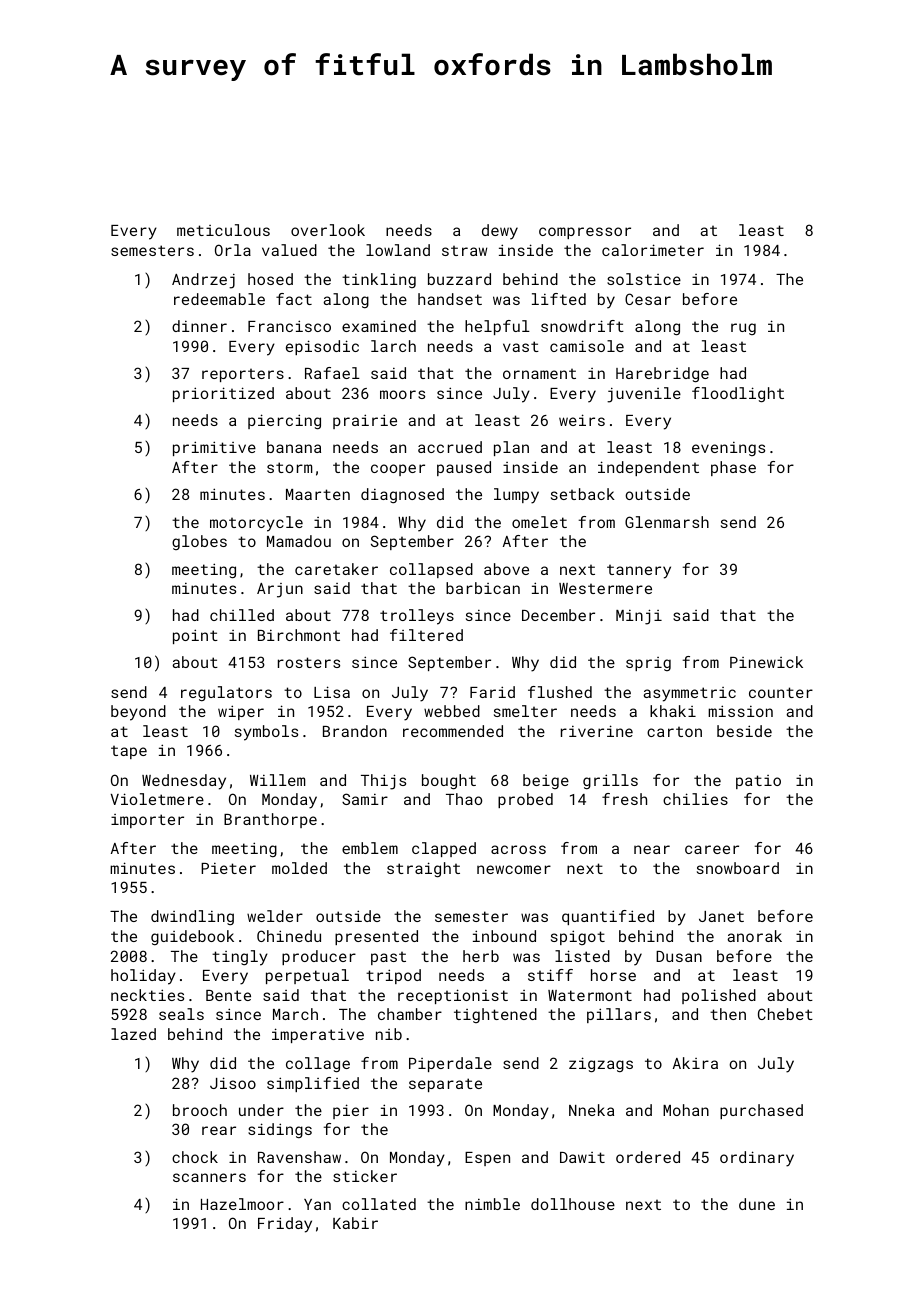  What do you see at coordinates (181, 1014) in the screenshot?
I see `seals` at bounding box center [181, 1014].
